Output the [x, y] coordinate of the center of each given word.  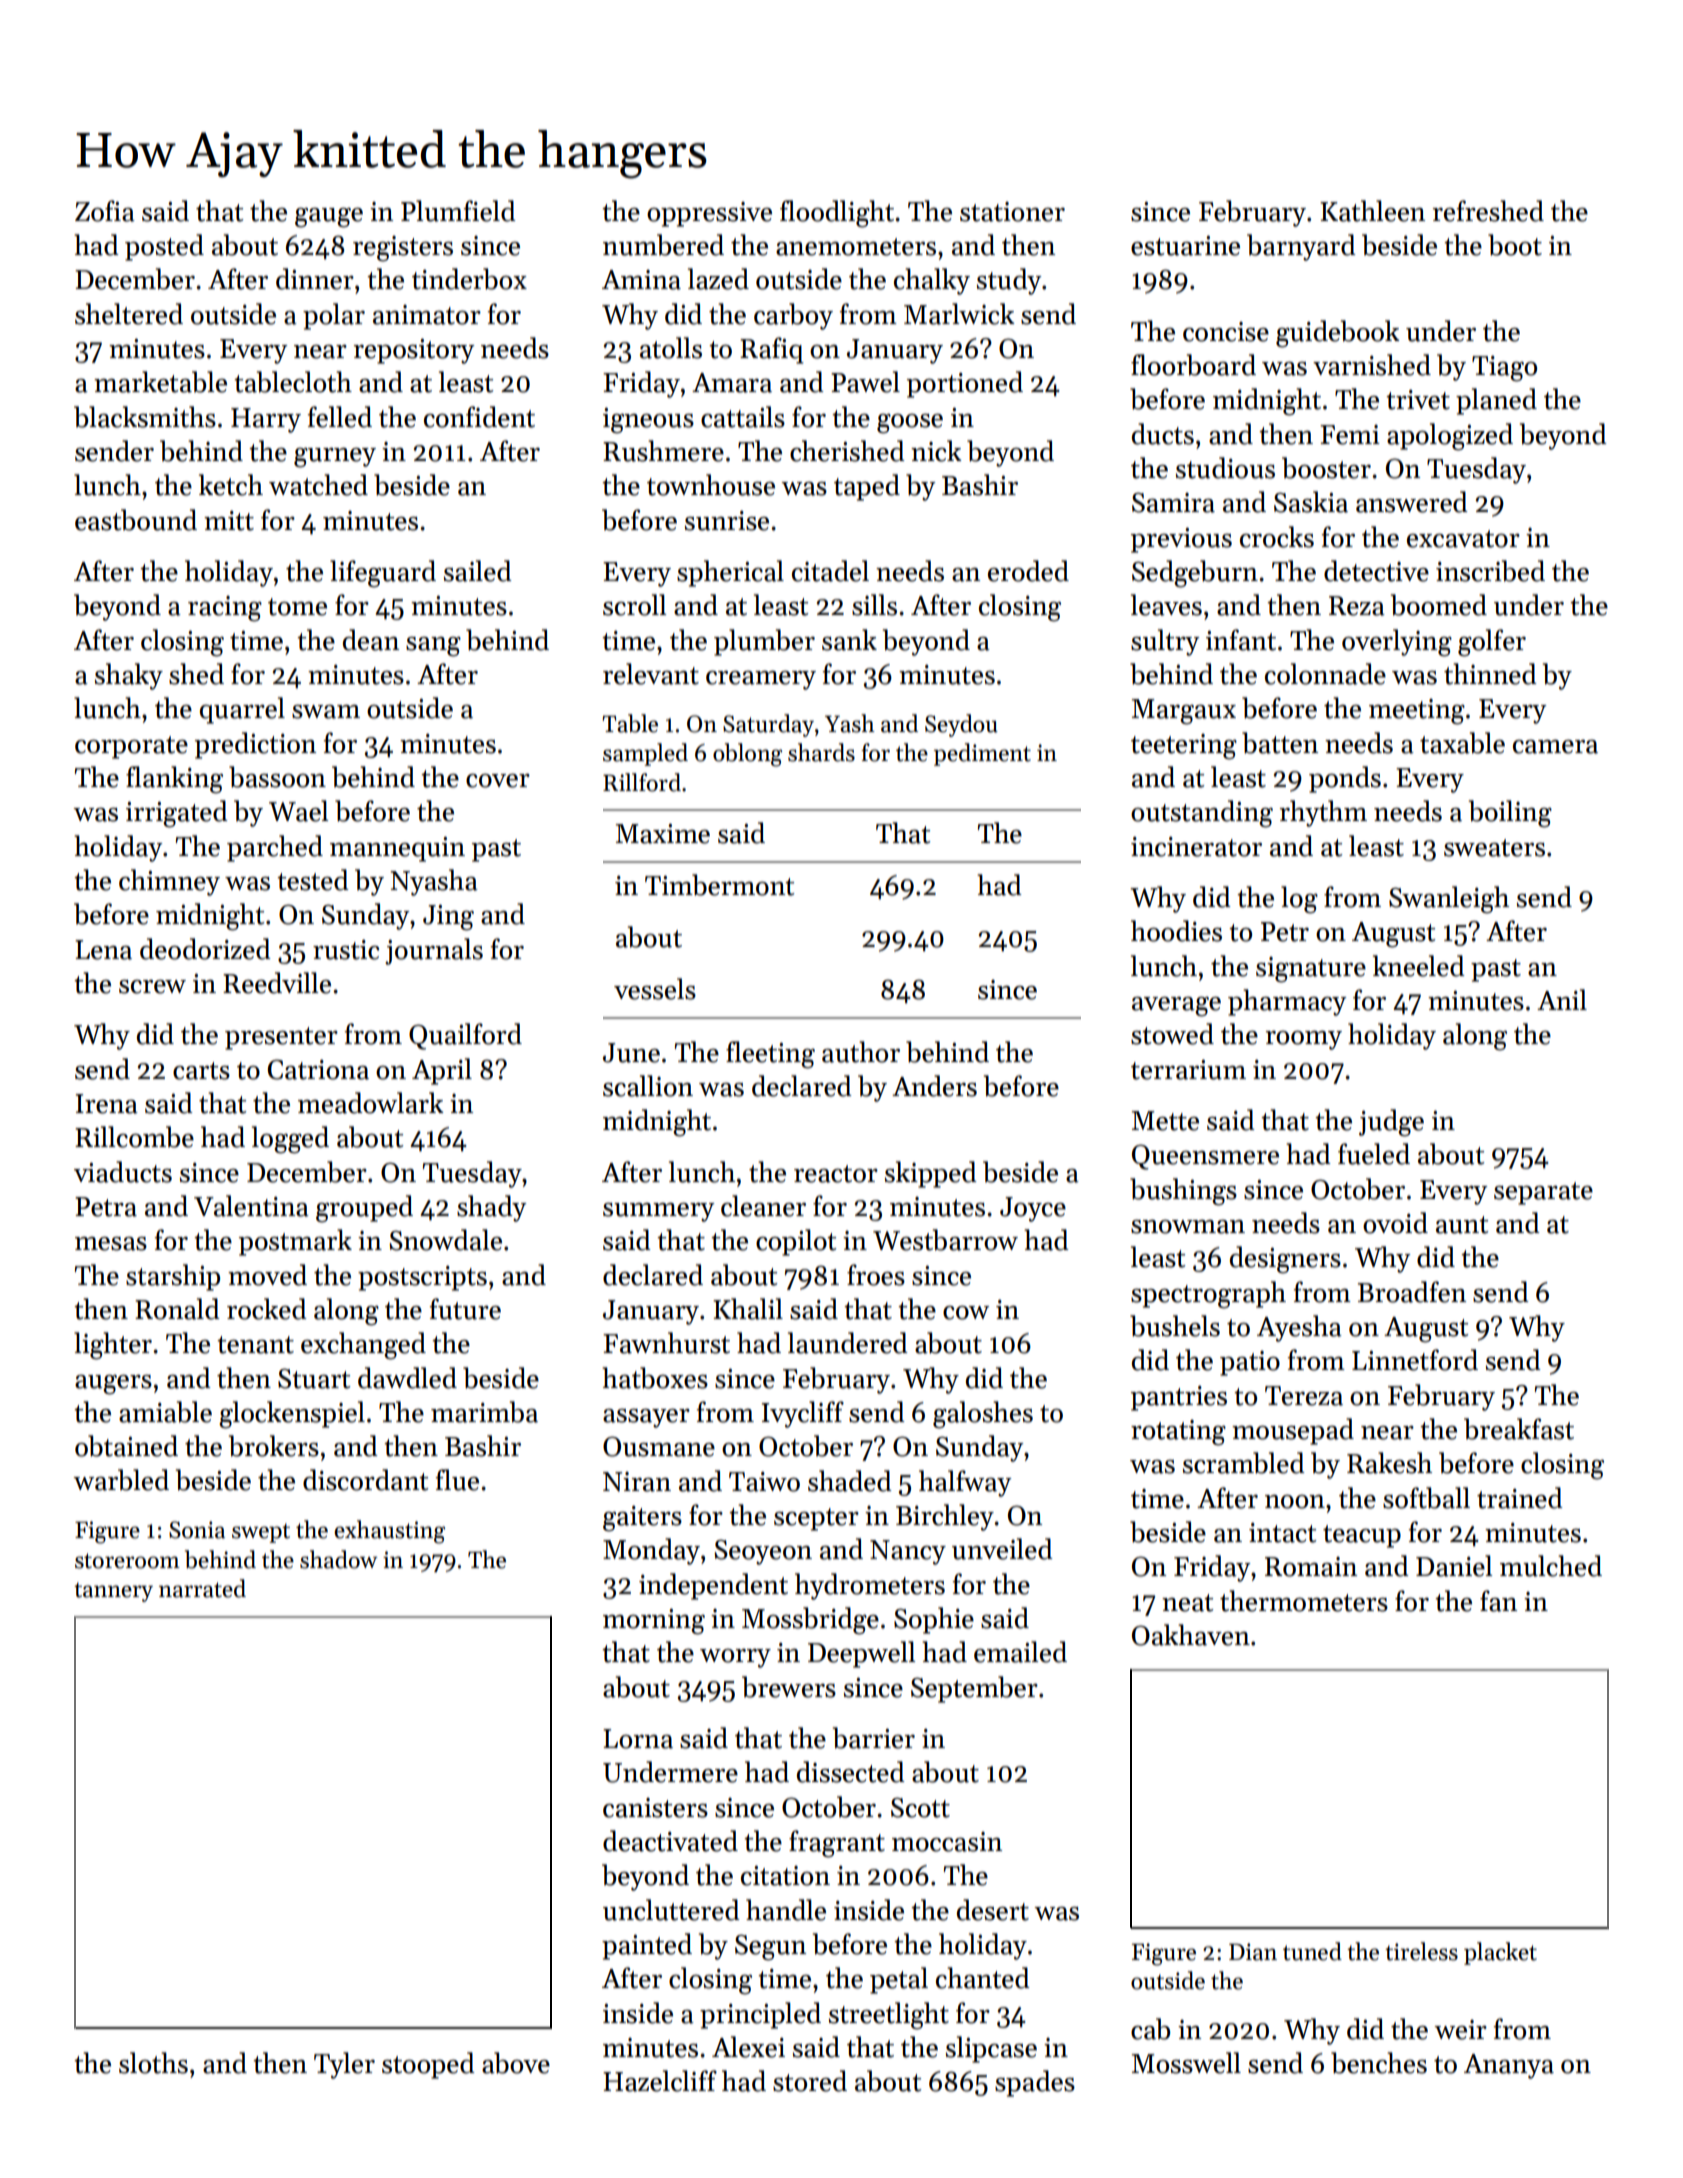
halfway [965, 1483]
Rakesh [1389, 1463]
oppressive [709, 214]
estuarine [1185, 246]
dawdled [407, 1378]
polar [334, 316]
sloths [153, 2063]
